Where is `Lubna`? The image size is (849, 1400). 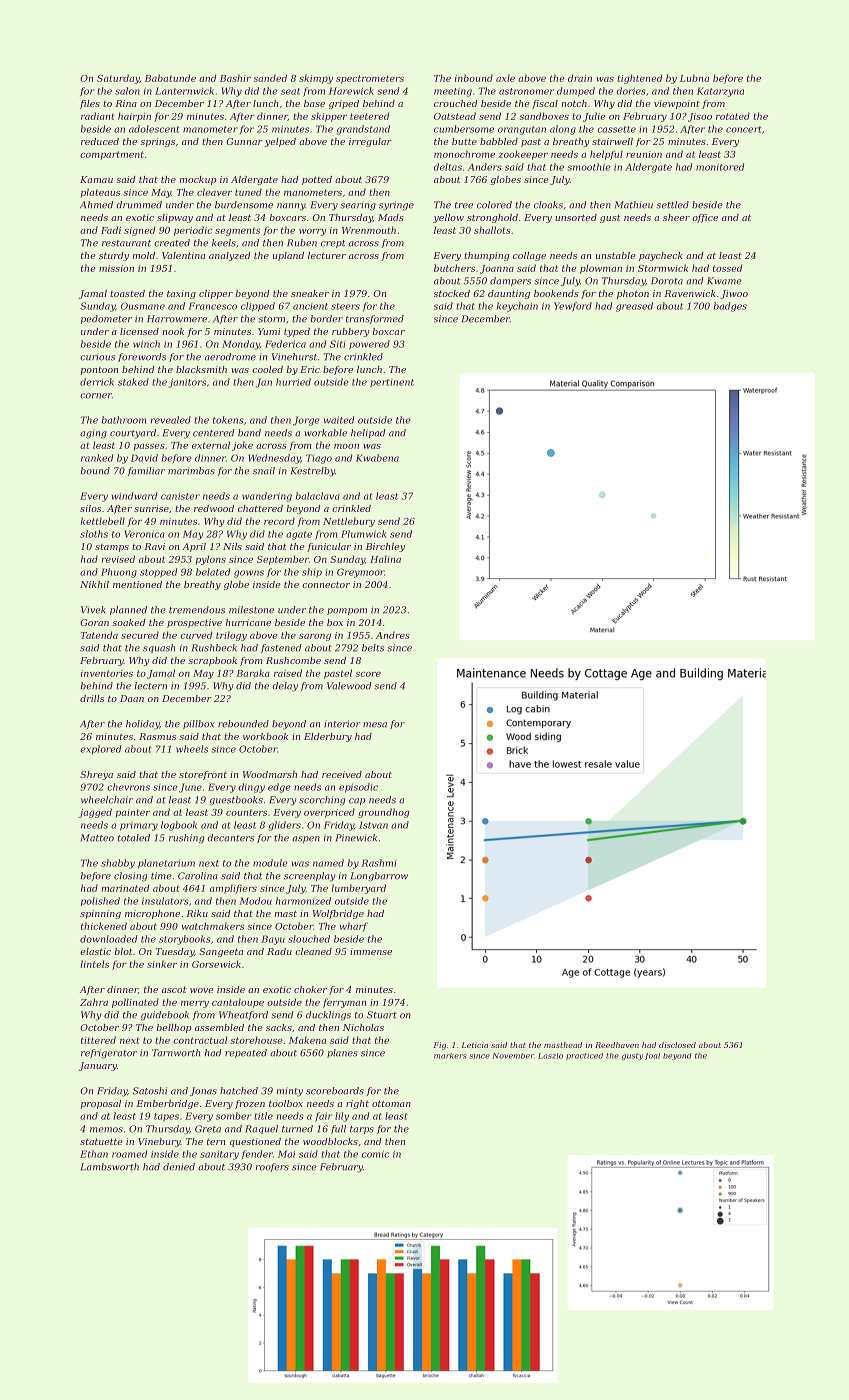
Lubna is located at coordinates (694, 78).
